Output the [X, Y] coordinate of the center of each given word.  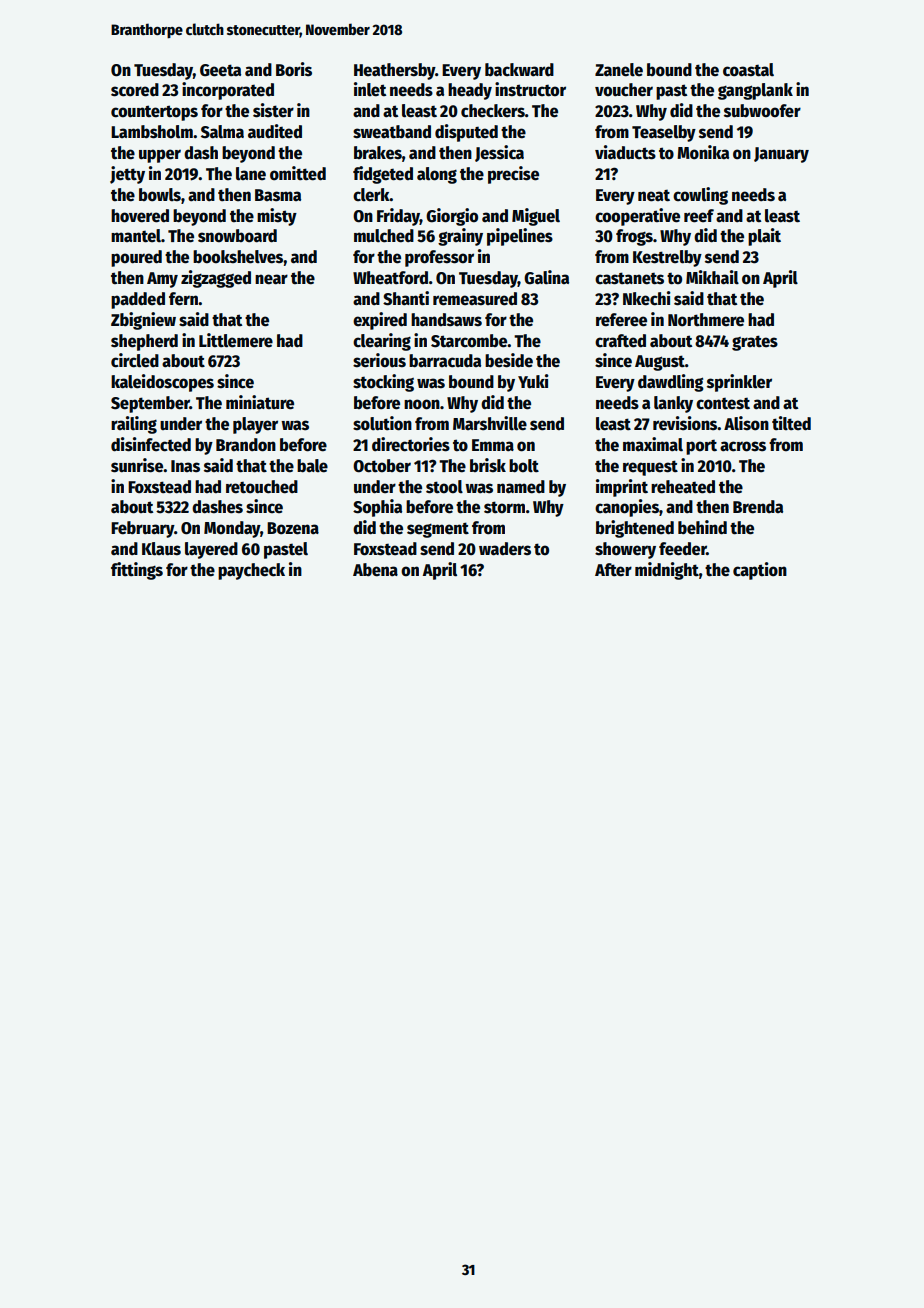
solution [382, 423]
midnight [667, 571]
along [437, 175]
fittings [137, 571]
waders [505, 549]
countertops [154, 113]
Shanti [406, 298]
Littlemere [236, 340]
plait [764, 237]
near [271, 279]
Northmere [706, 320]
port [701, 447]
